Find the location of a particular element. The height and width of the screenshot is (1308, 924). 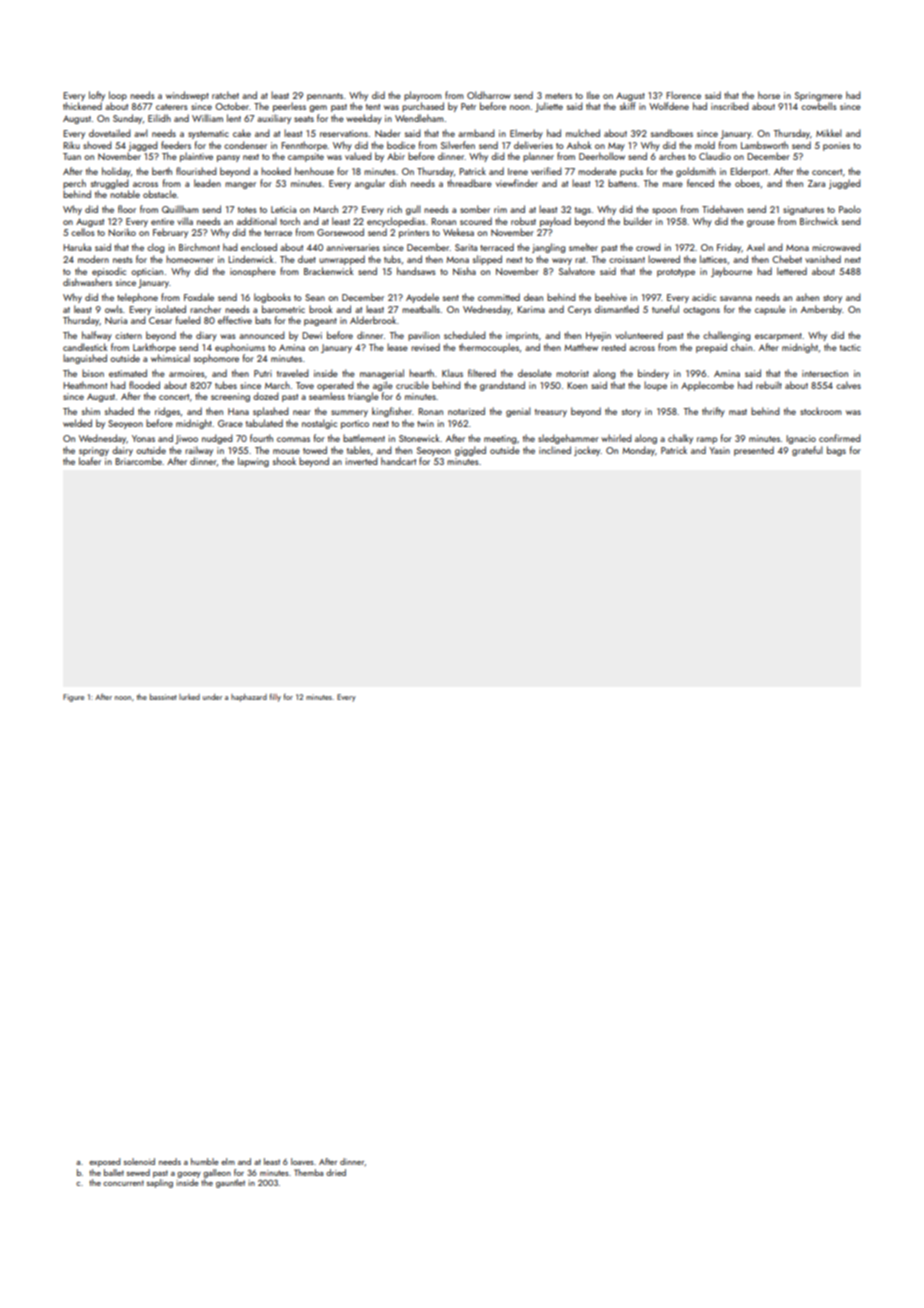

ratchet is located at coordinates (225, 95).
